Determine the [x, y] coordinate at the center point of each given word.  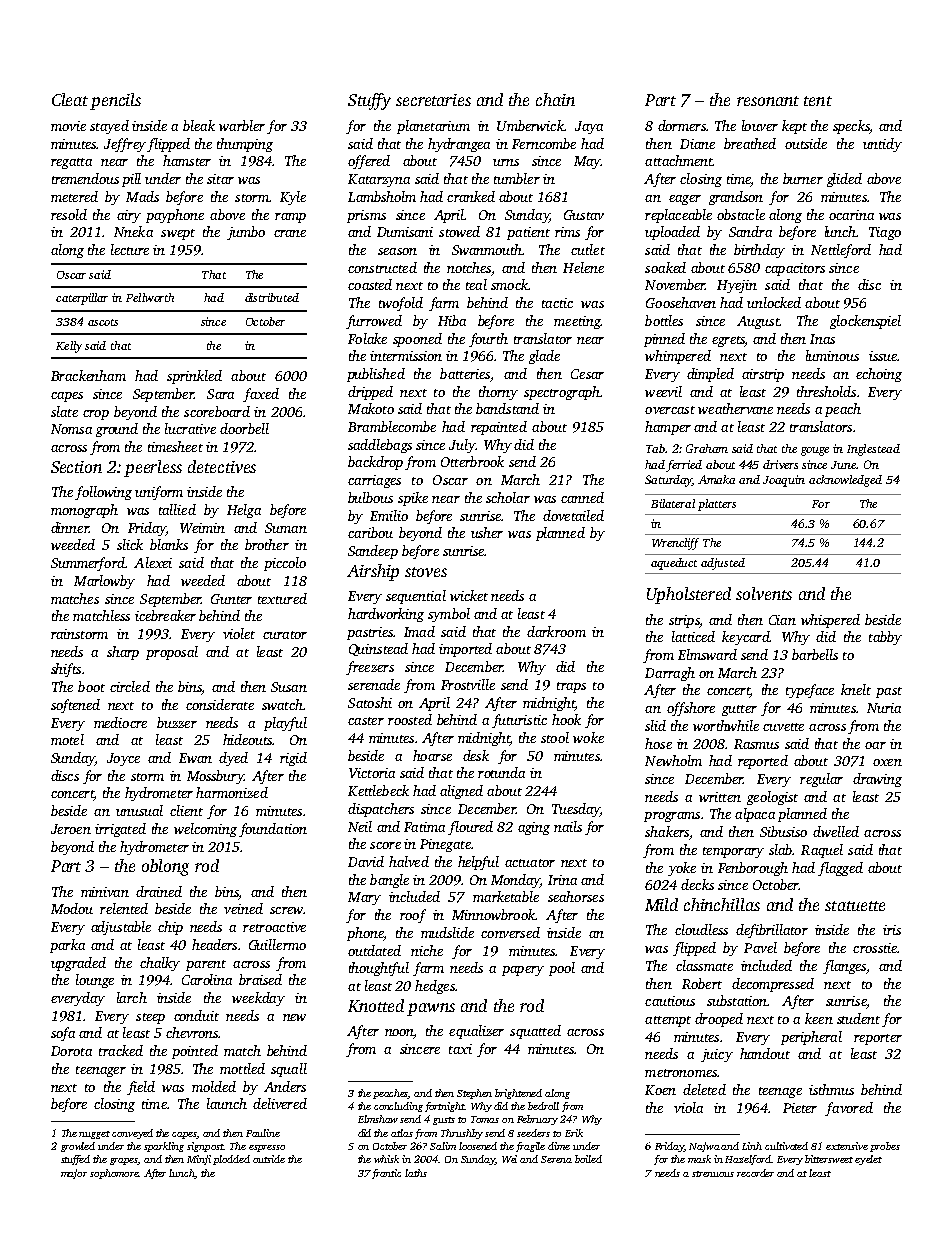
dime [559, 1146]
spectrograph [562, 393]
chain [555, 99]
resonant [768, 101]
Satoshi [370, 702]
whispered [830, 621]
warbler [242, 125]
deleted [704, 1089]
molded [214, 1086]
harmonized [232, 792]
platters [717, 505]
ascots [103, 322]
